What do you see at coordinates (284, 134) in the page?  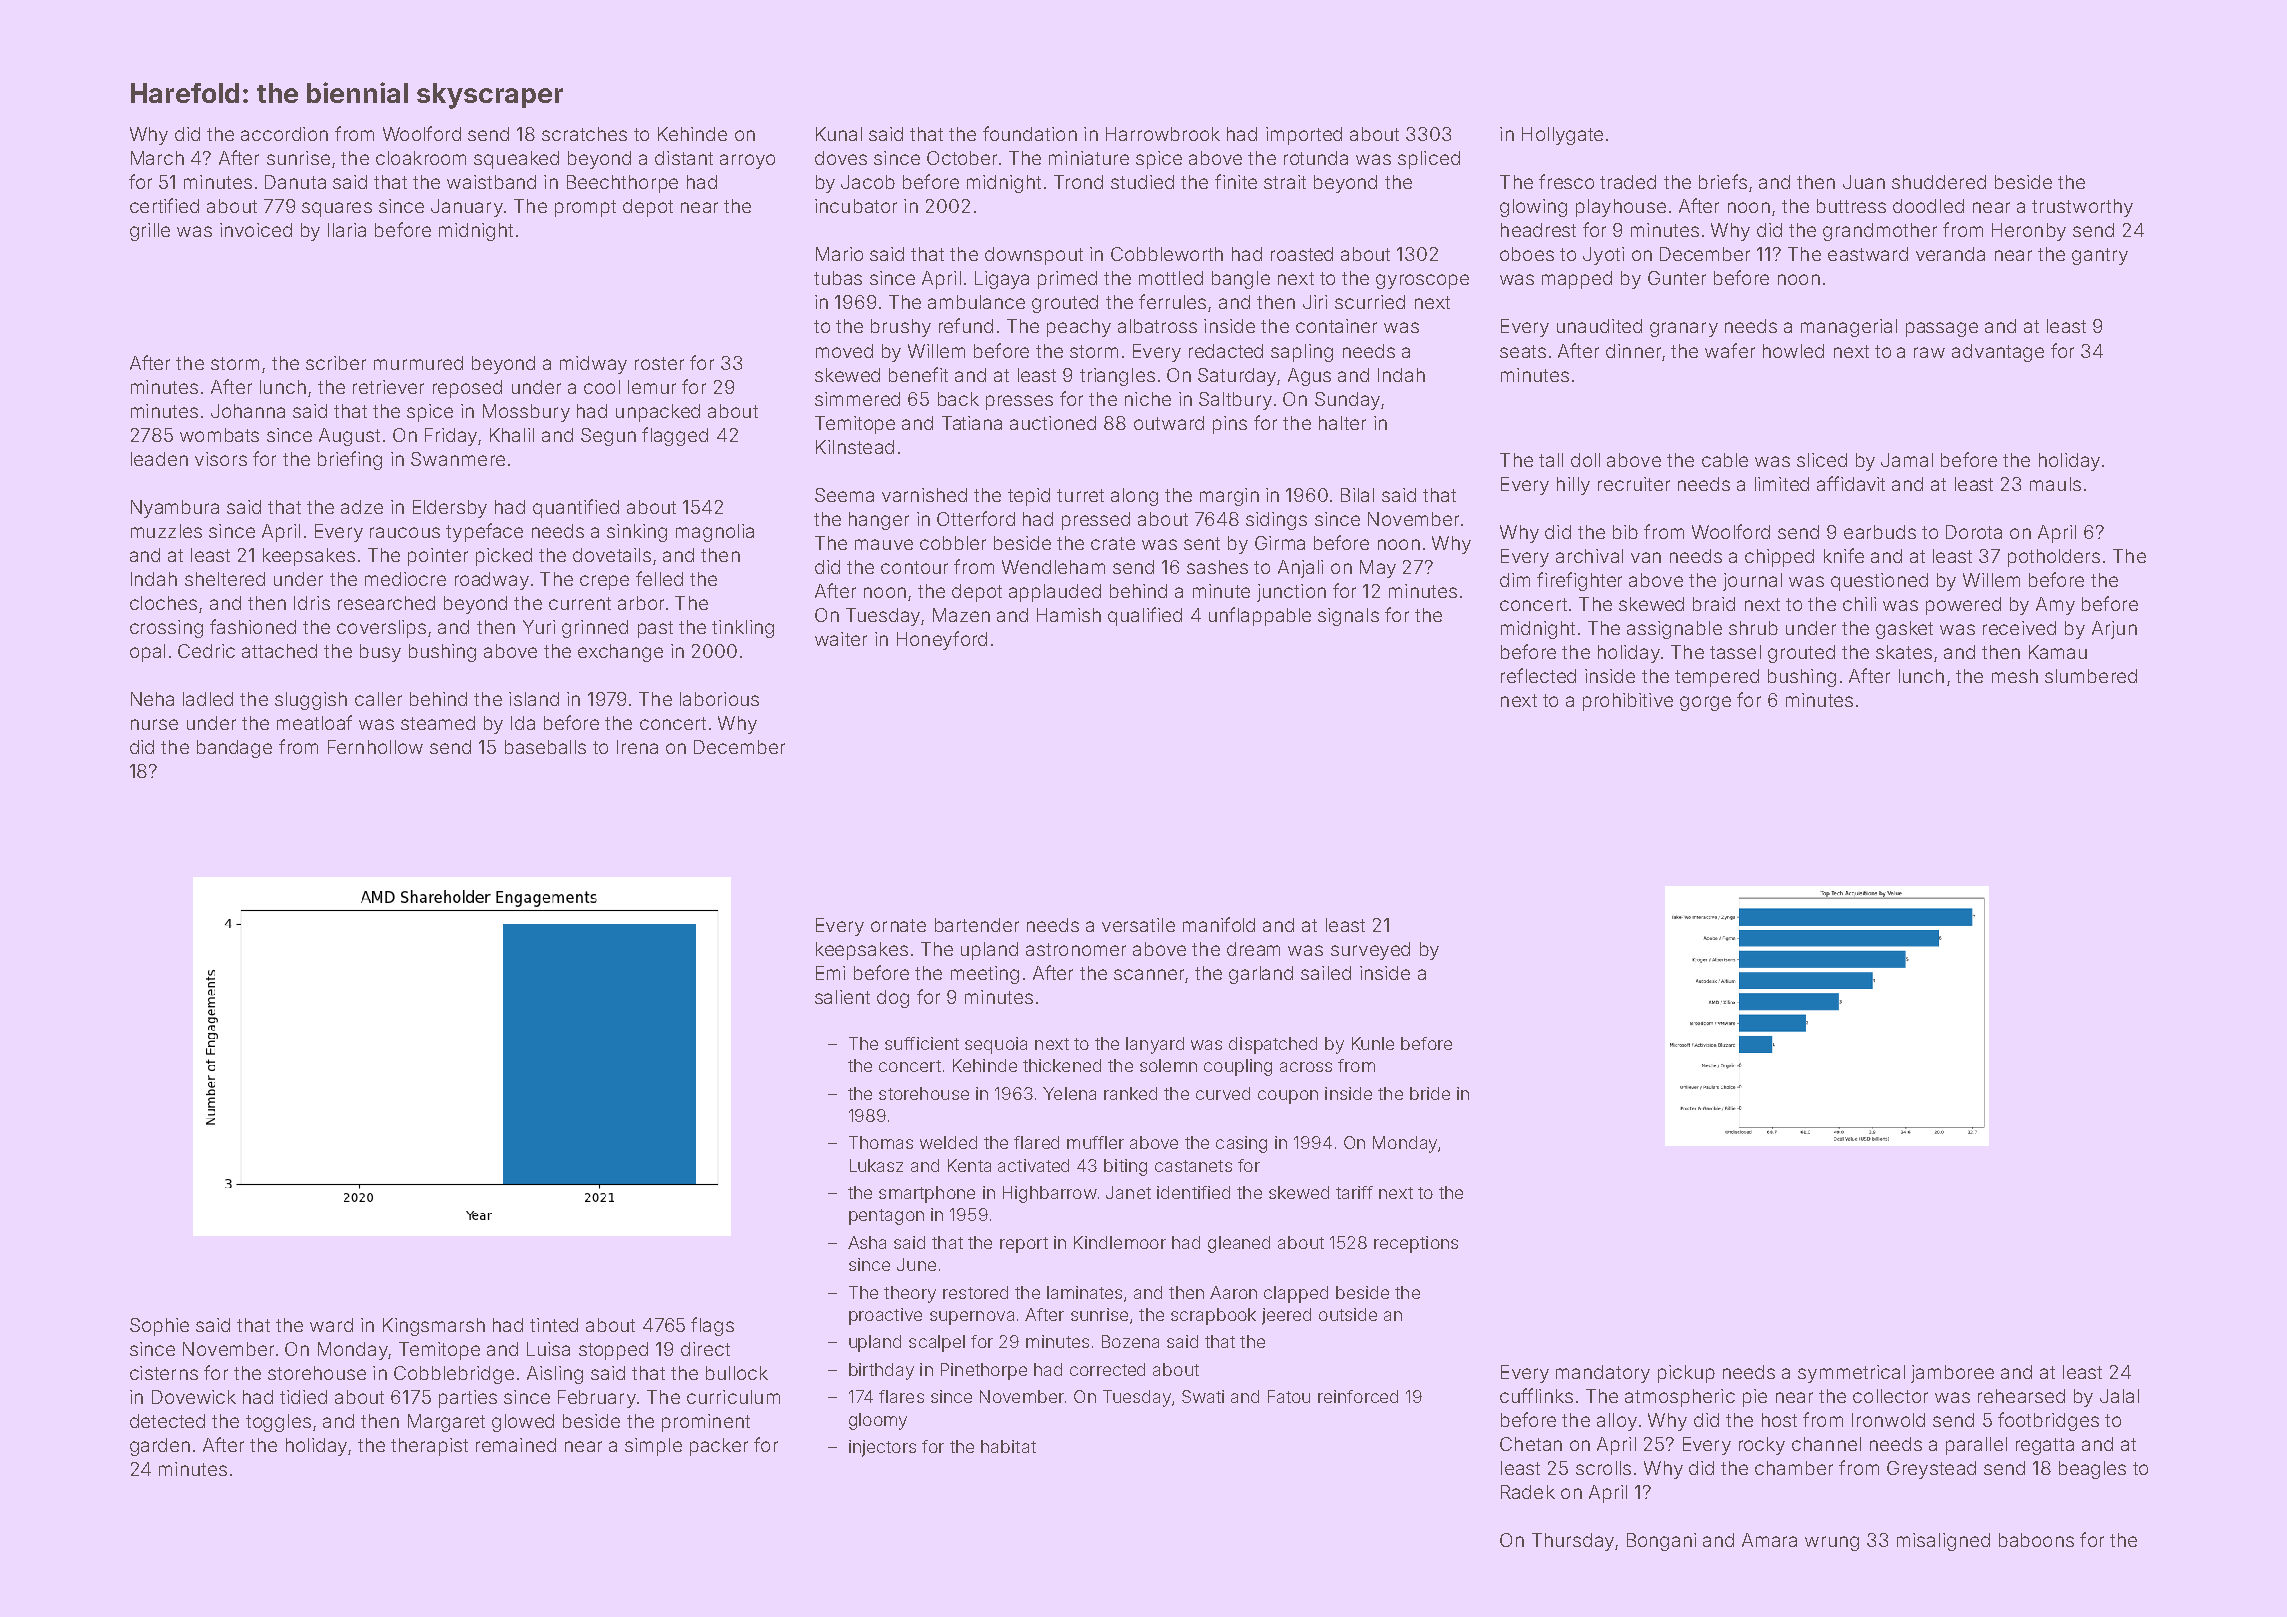 I see `accordion` at bounding box center [284, 134].
